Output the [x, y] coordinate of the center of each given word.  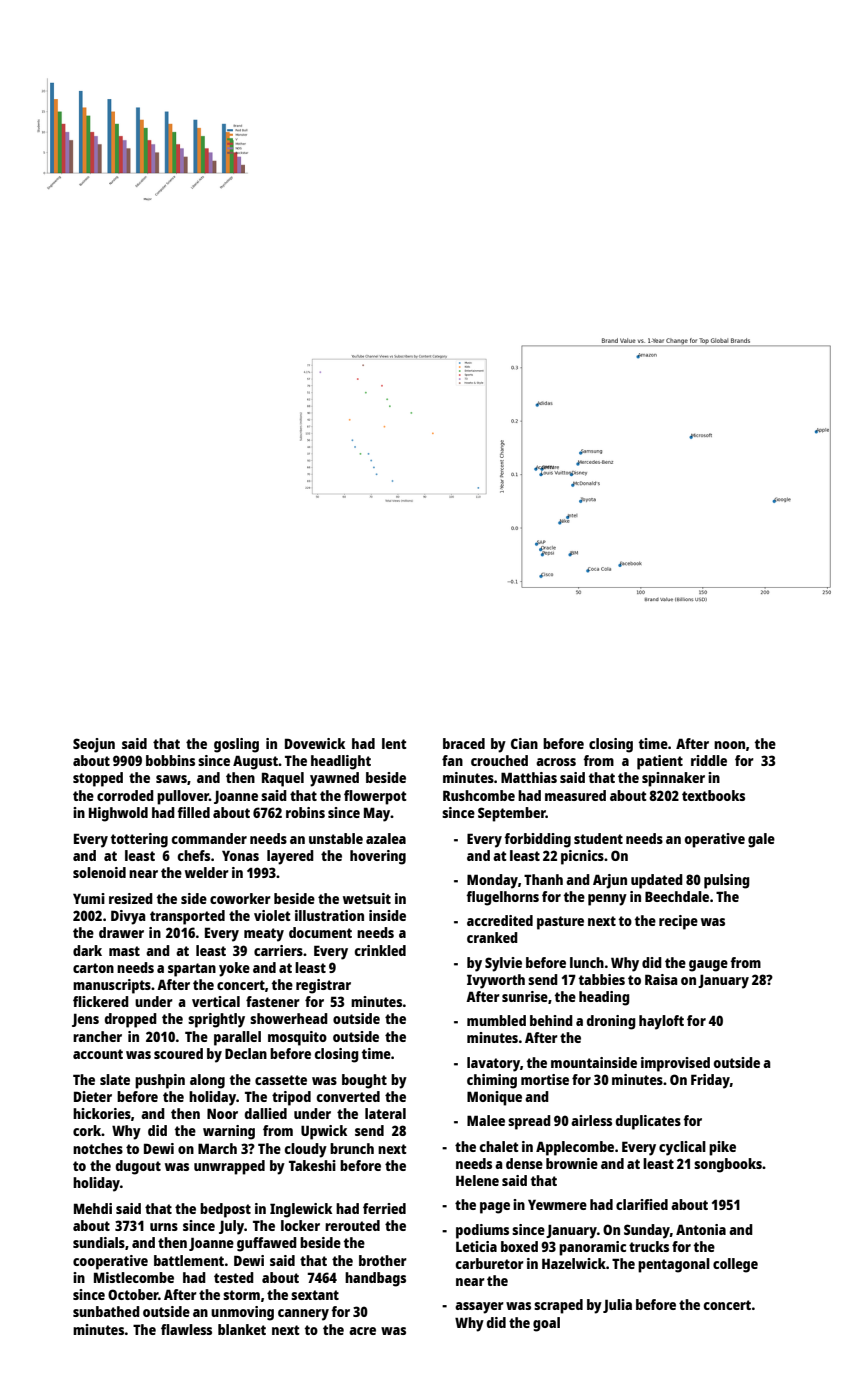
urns [164, 1227]
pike [722, 1148]
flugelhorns [502, 898]
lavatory [493, 1064]
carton [93, 968]
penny [607, 900]
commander [209, 838]
